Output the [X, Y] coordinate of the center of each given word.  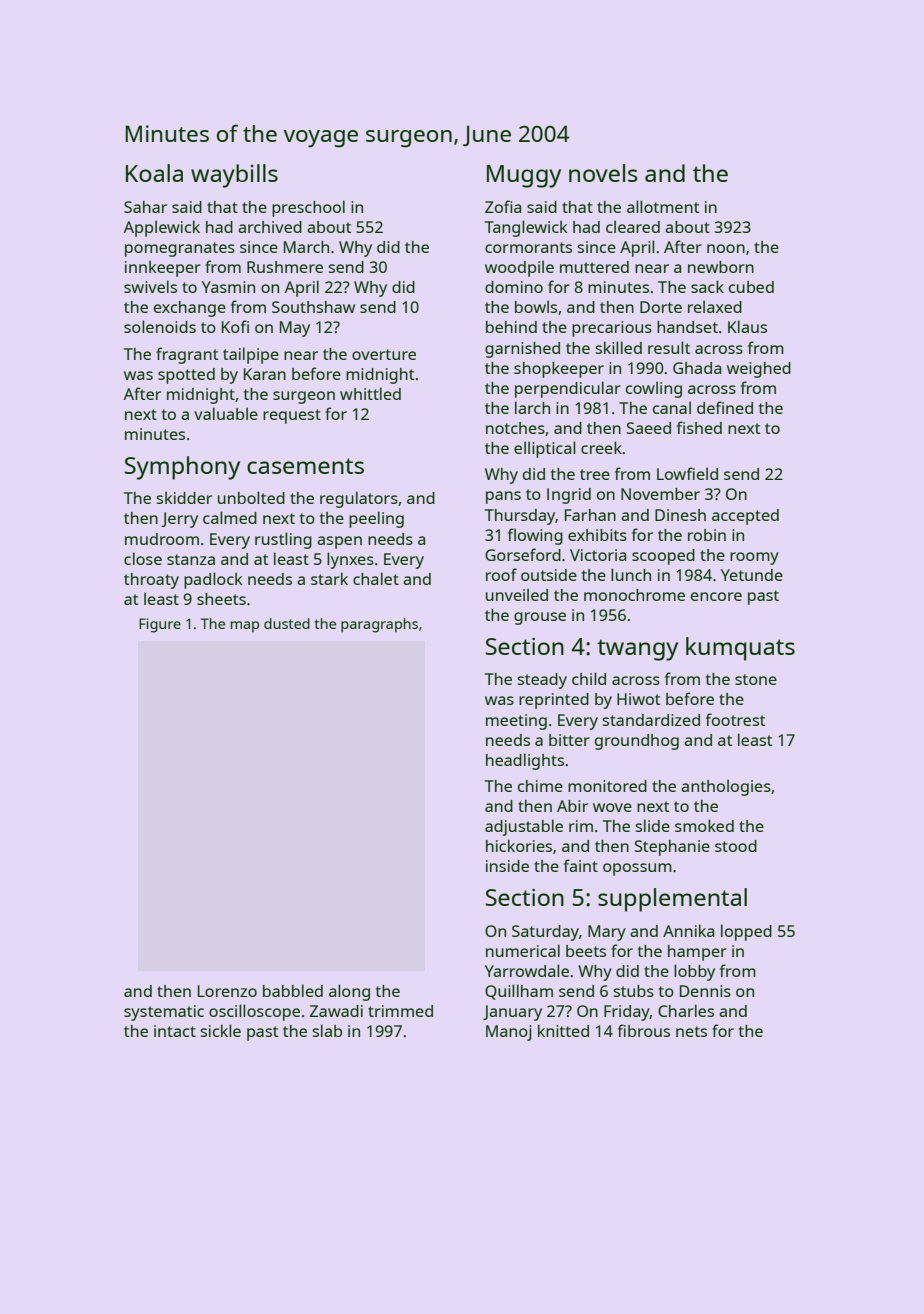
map [245, 627]
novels [603, 173]
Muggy [524, 176]
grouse [540, 618]
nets [691, 1031]
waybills [234, 176]
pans [503, 497]
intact [175, 1031]
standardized [651, 720]
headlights [525, 761]
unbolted [251, 497]
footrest [735, 719]
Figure [160, 625]
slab [327, 1030]
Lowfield [687, 473]
